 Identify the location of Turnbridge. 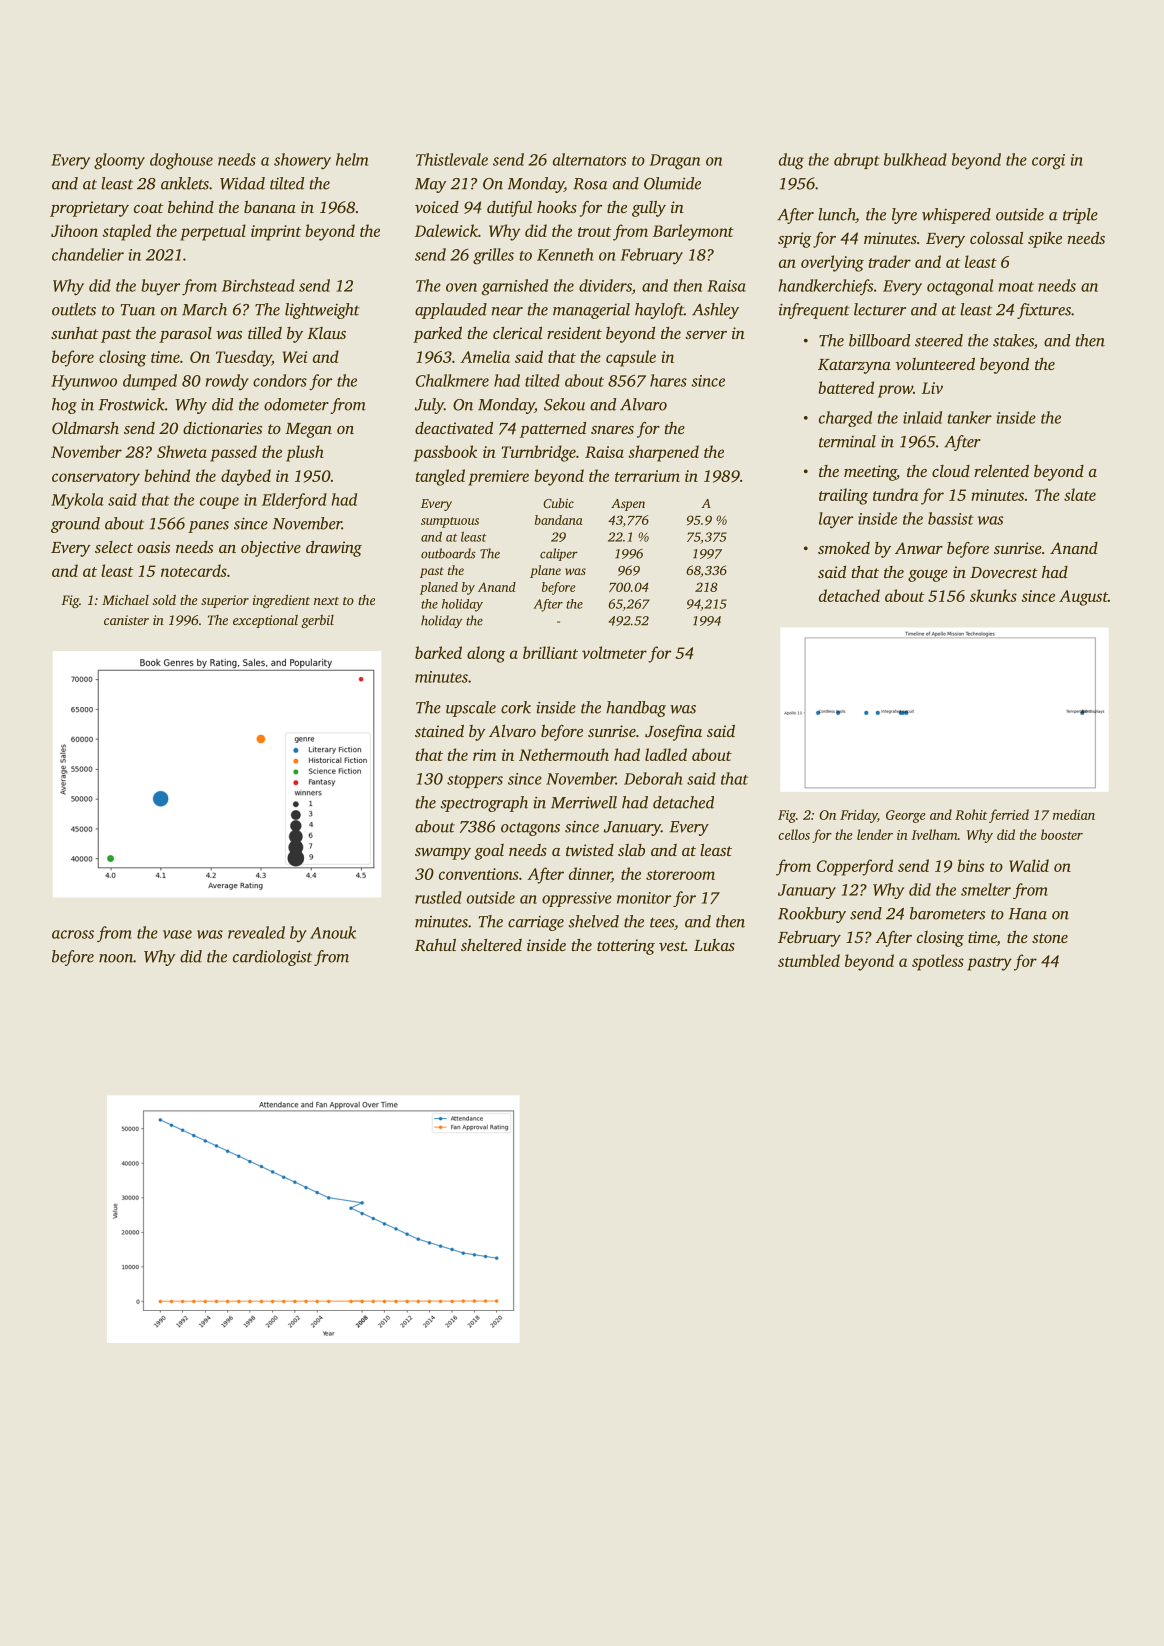
(538, 453).
